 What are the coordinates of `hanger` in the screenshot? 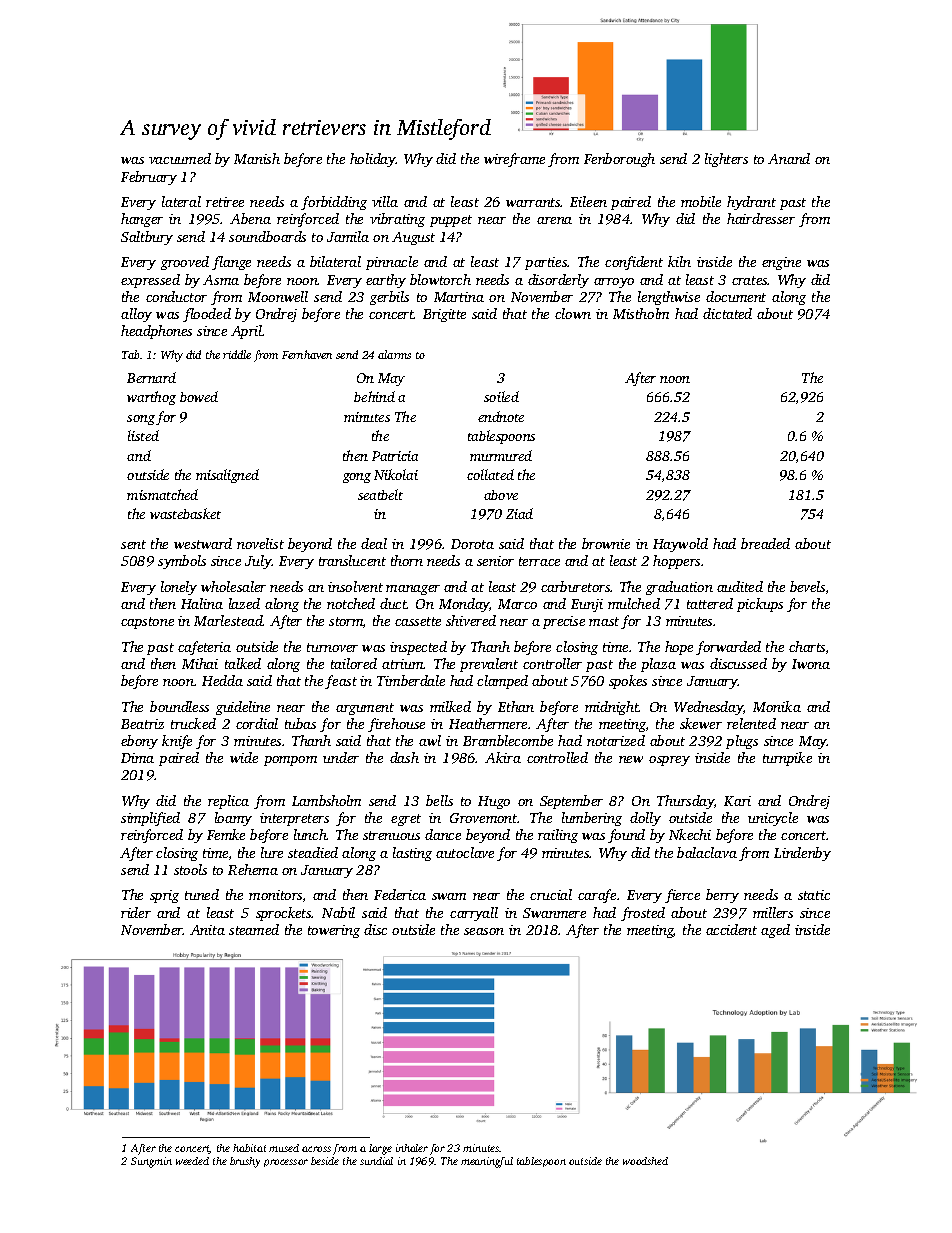 It's located at (142, 220).
